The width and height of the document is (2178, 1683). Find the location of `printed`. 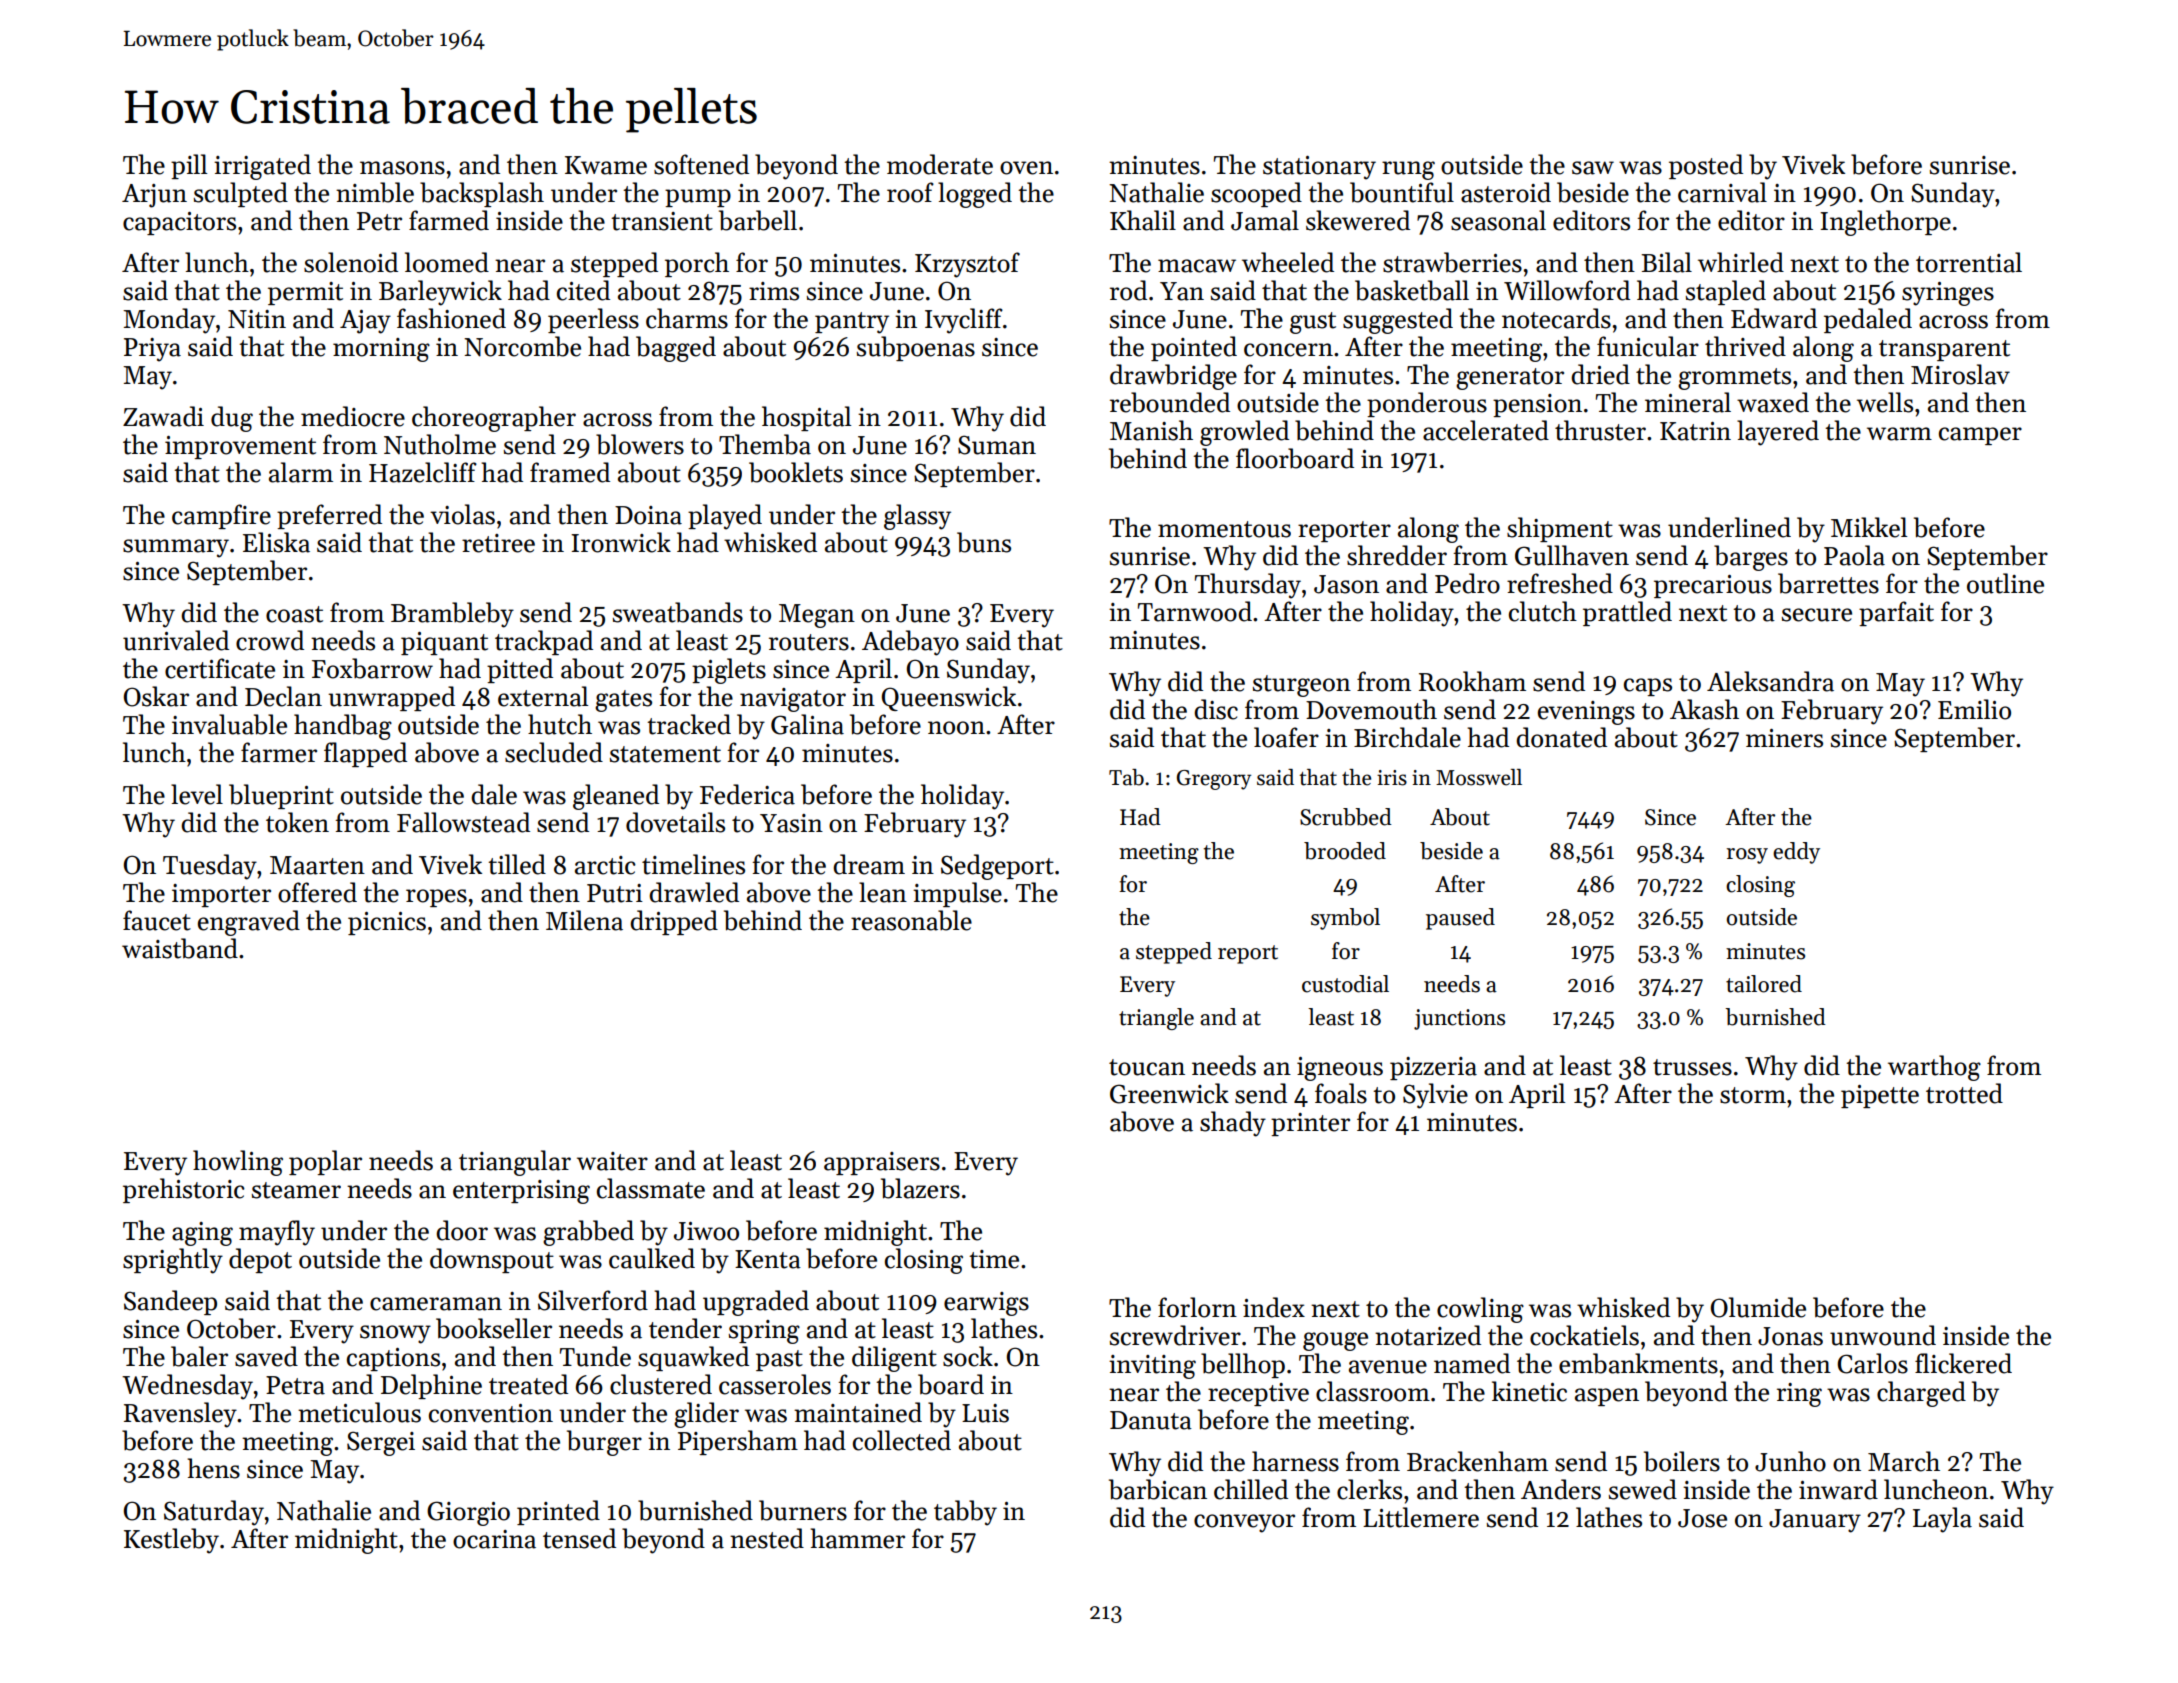

printed is located at coordinates (558, 1512).
